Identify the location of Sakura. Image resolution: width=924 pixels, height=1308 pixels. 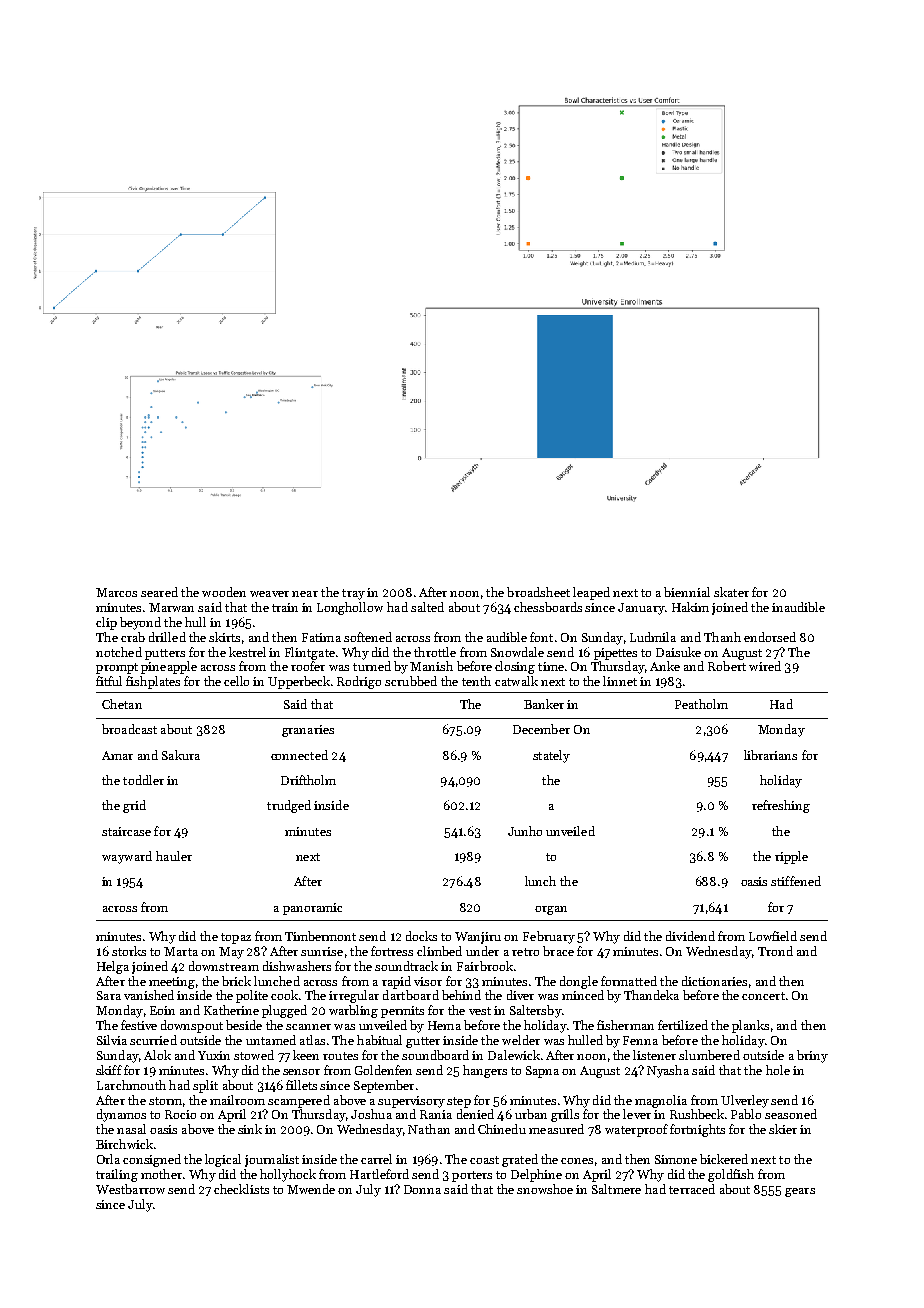
(181, 755).
